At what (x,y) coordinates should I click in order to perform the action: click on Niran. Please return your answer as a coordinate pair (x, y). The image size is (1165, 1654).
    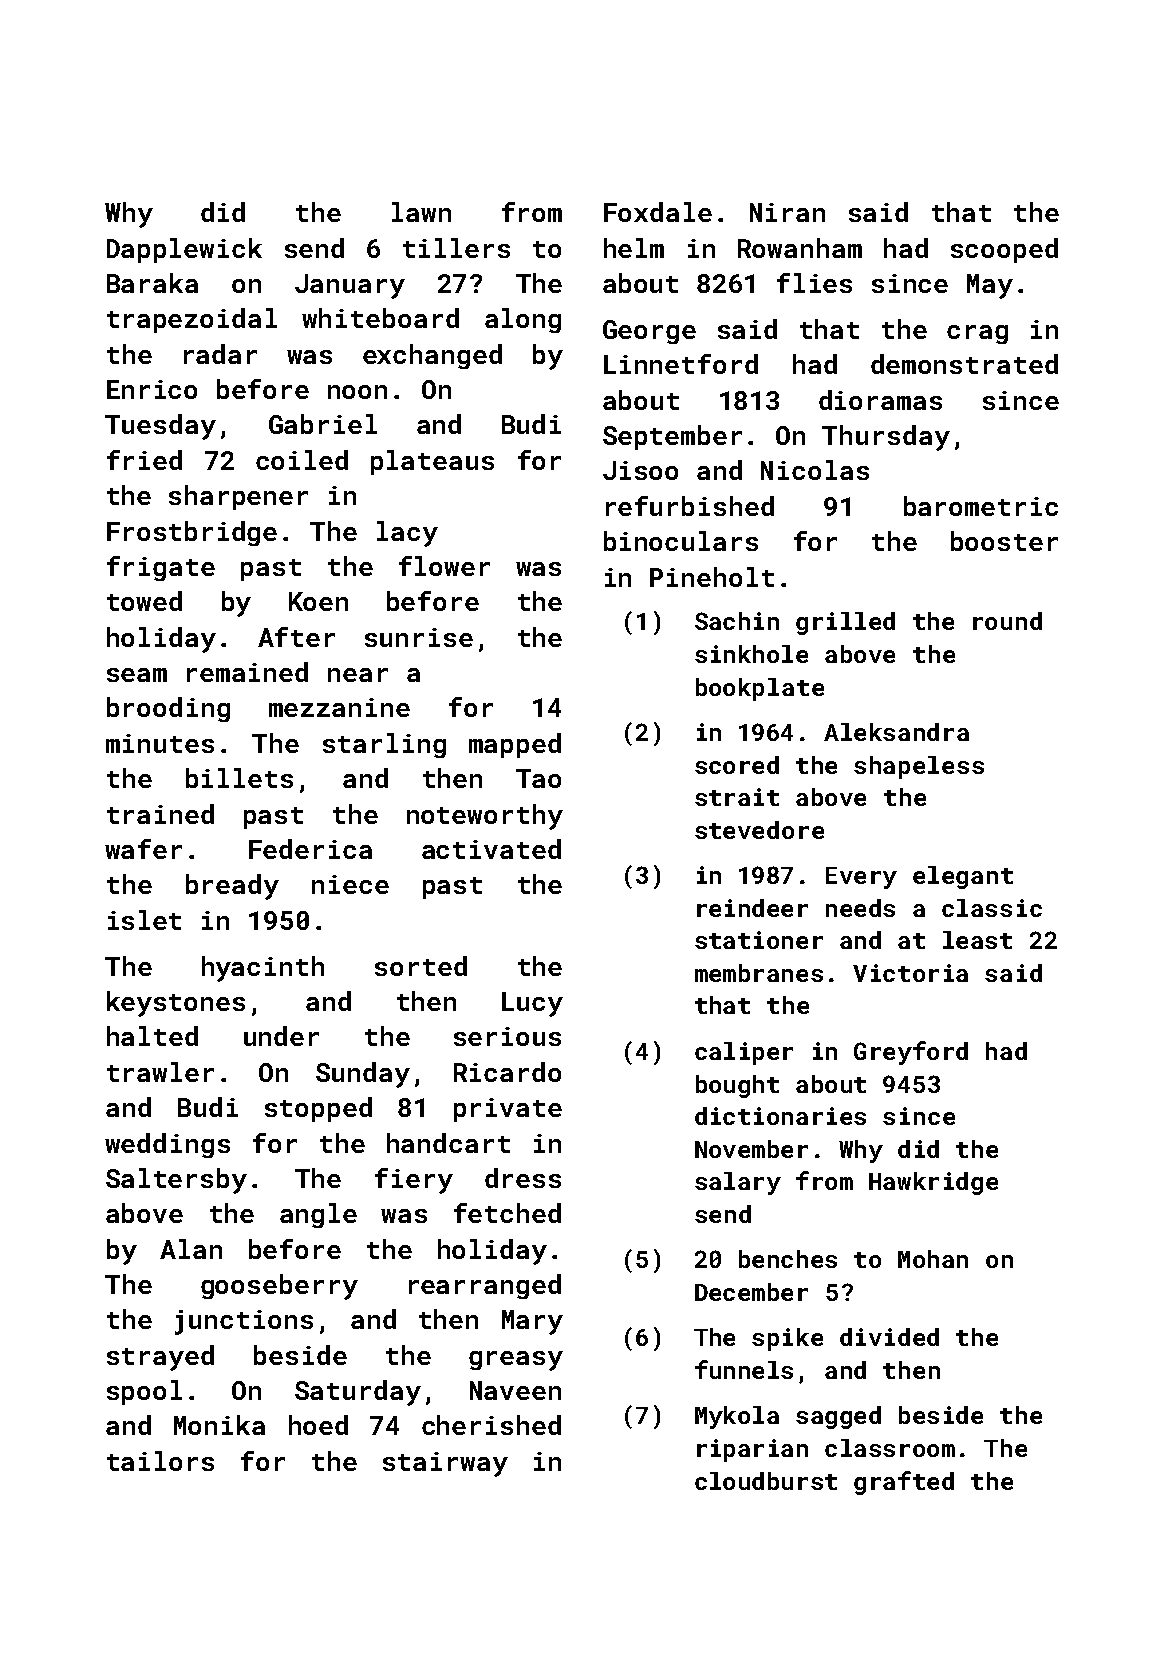
    Looking at the image, I should click on (787, 212).
